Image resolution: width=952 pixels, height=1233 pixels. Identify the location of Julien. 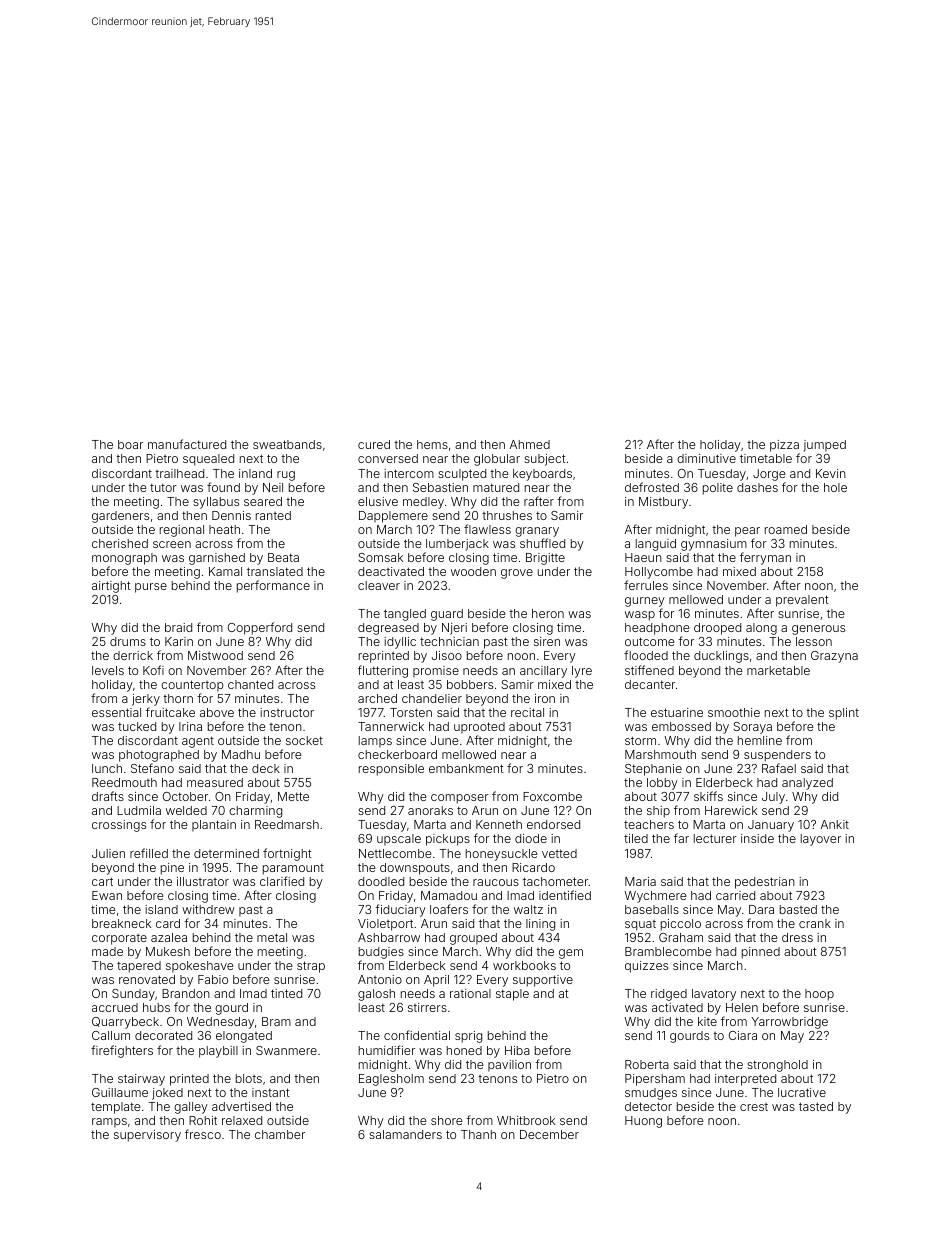
(108, 853).
